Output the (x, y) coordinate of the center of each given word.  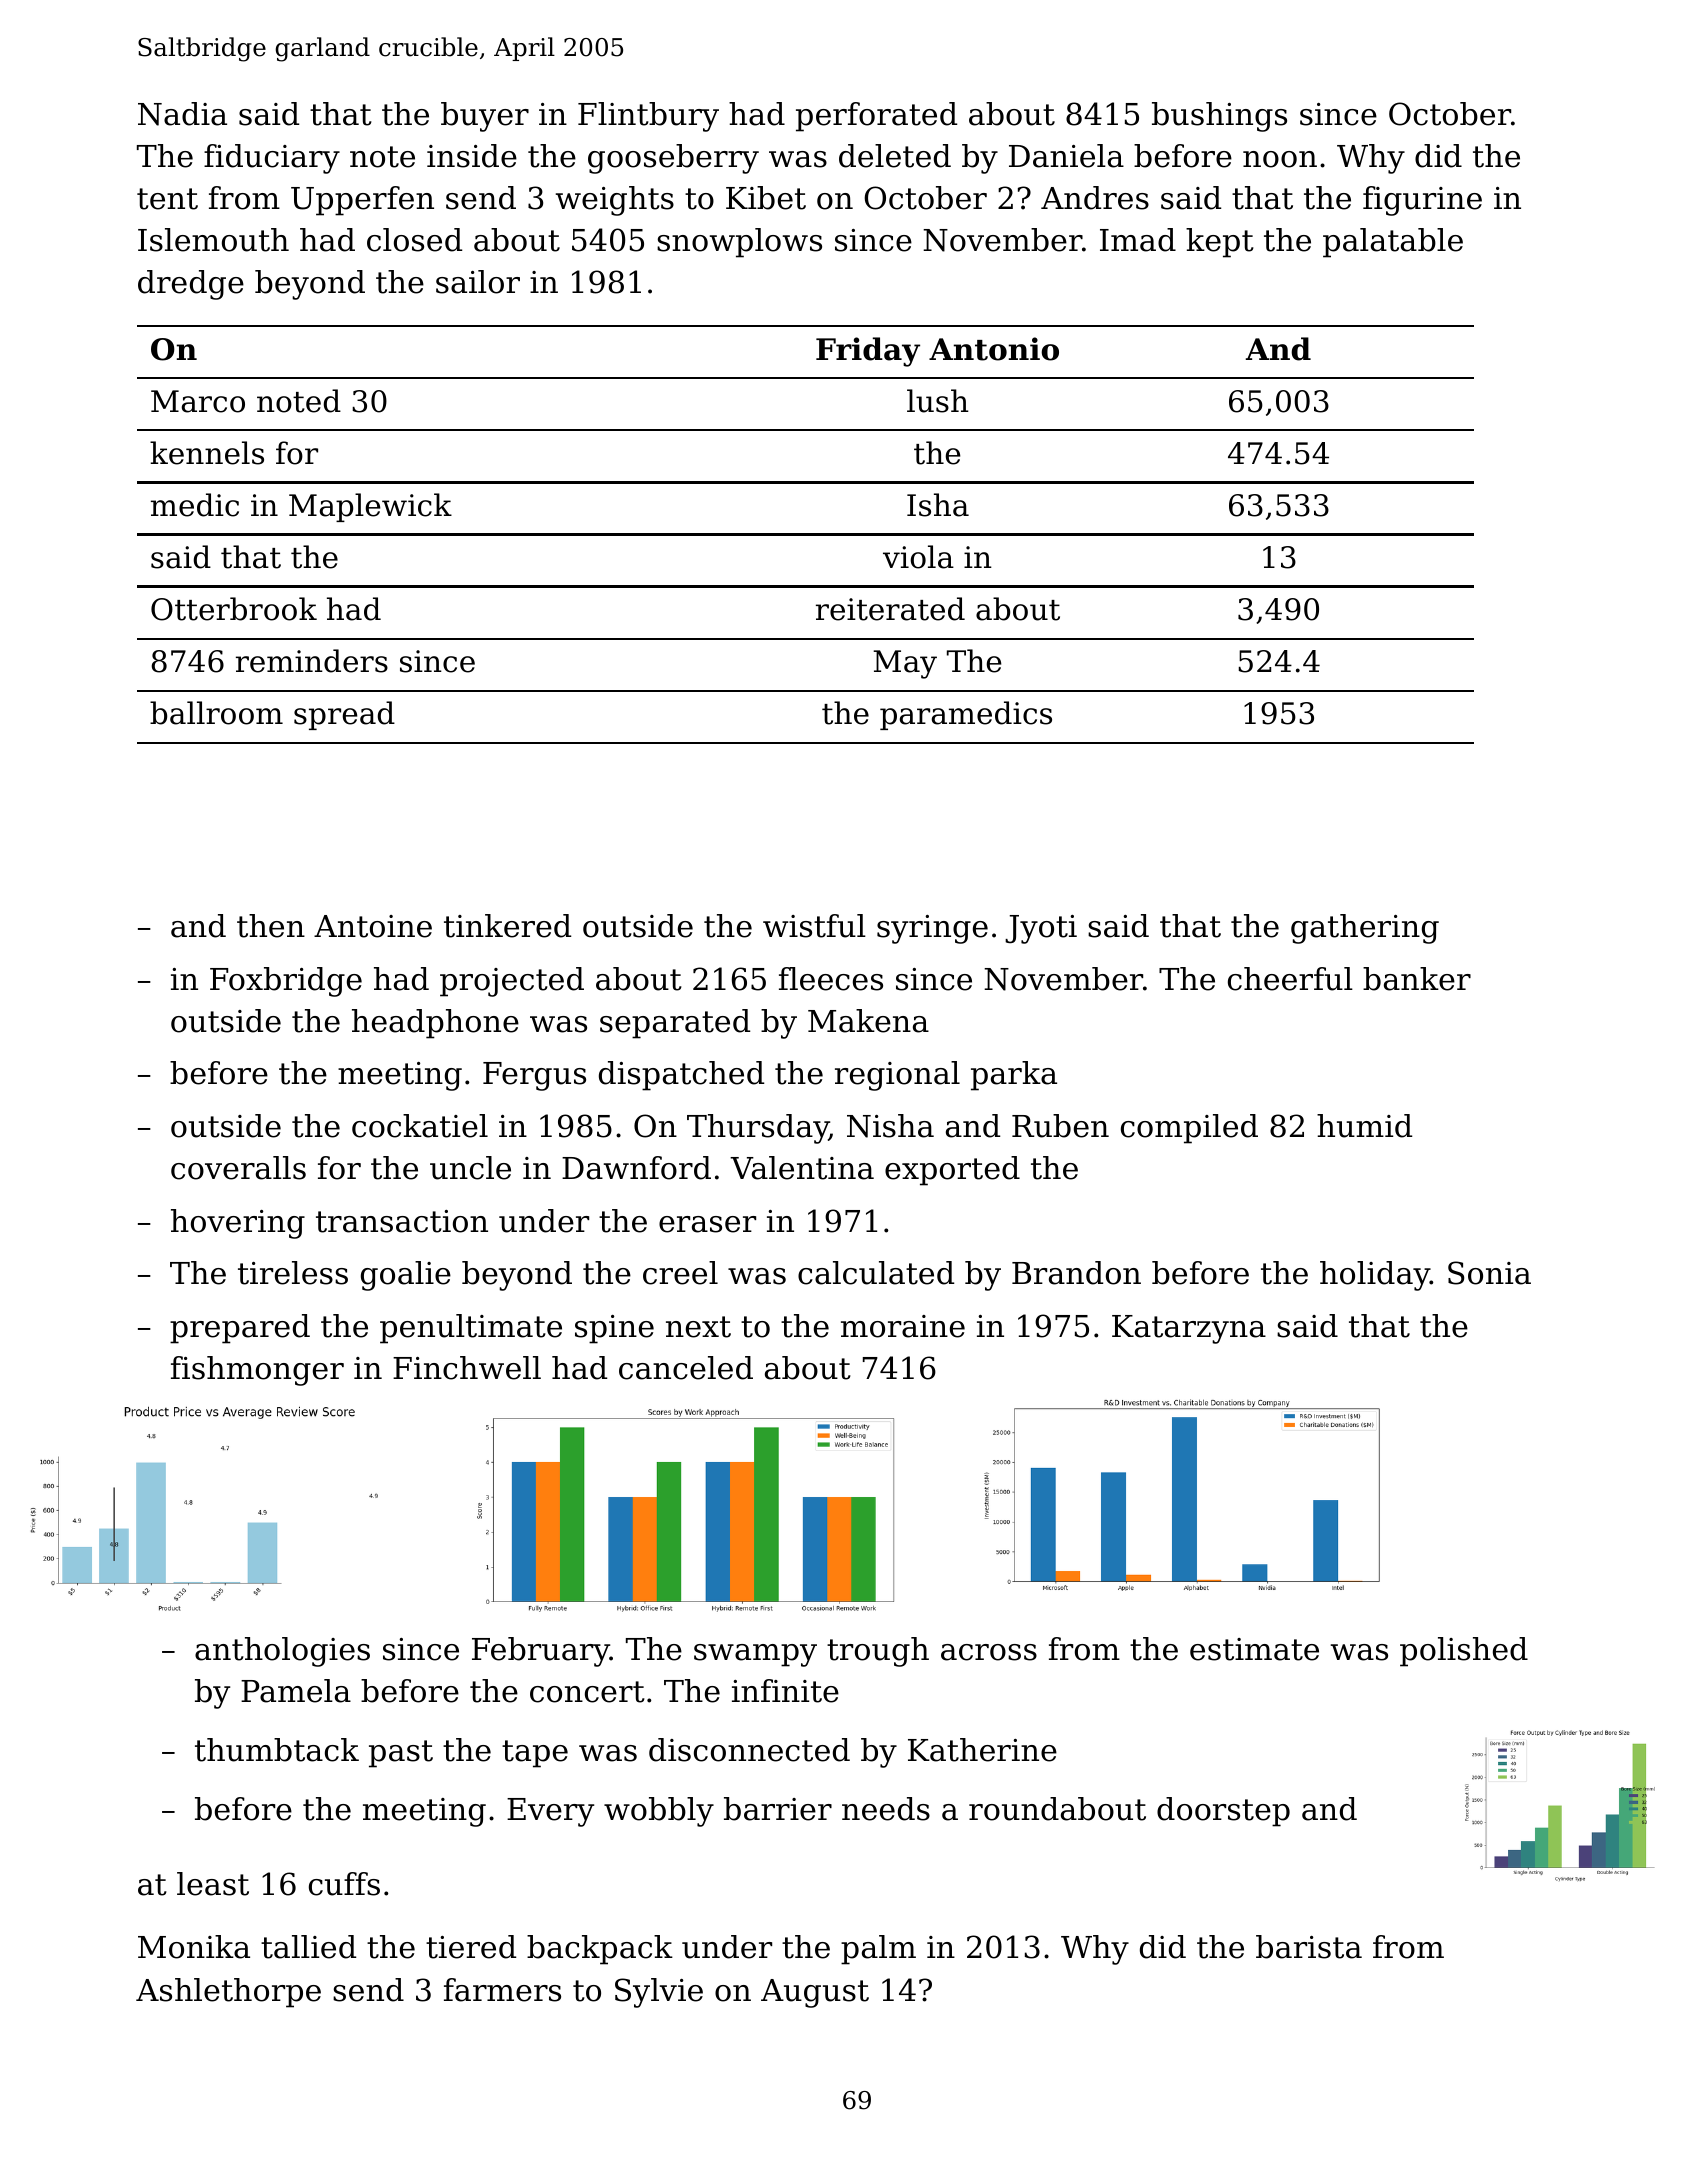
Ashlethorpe (228, 1993)
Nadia (182, 114)
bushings (1219, 117)
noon (1280, 159)
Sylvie (659, 1993)
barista (1309, 1947)
